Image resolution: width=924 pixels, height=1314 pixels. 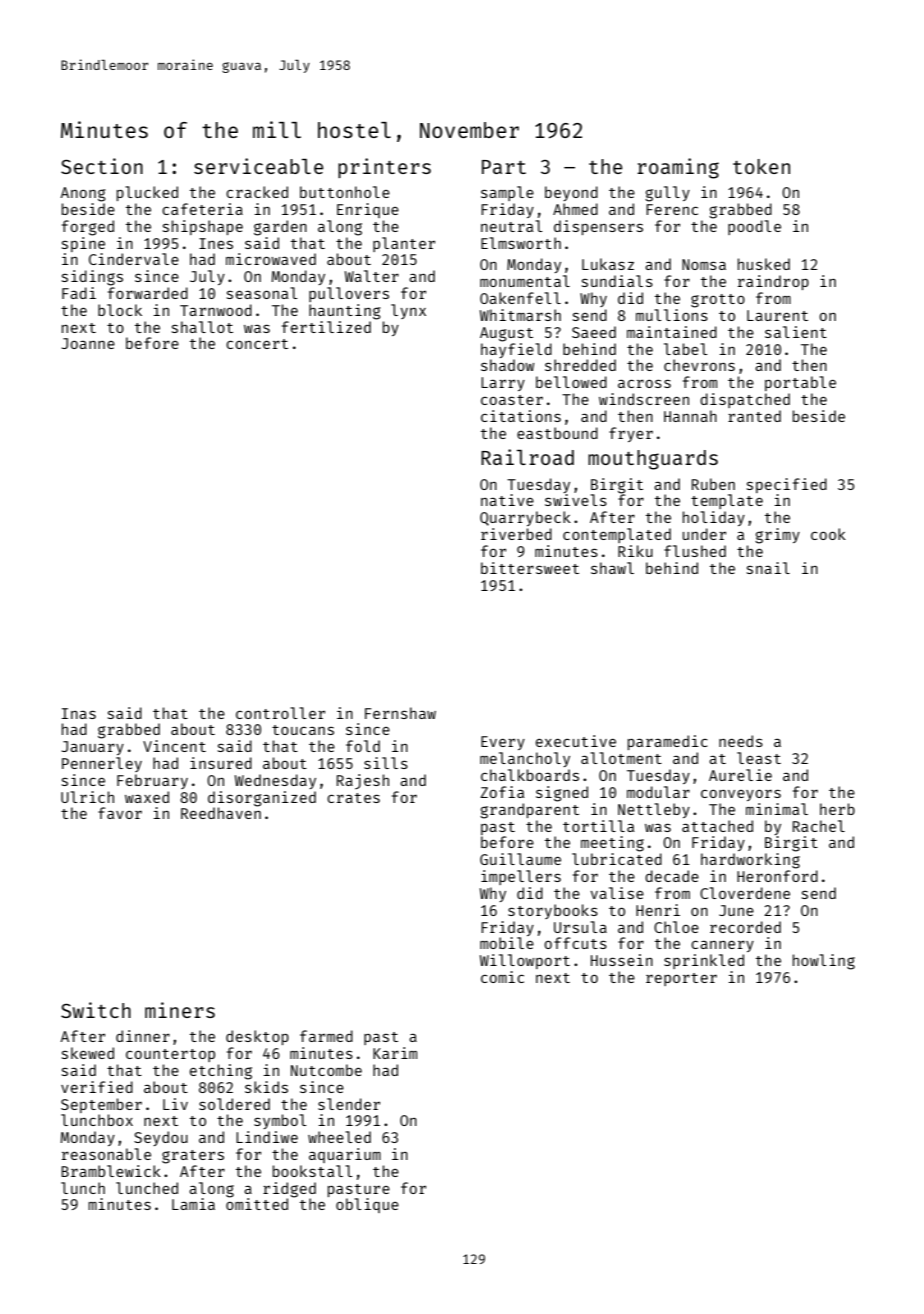 What do you see at coordinates (740, 775) in the page?
I see `Aurelie` at bounding box center [740, 775].
